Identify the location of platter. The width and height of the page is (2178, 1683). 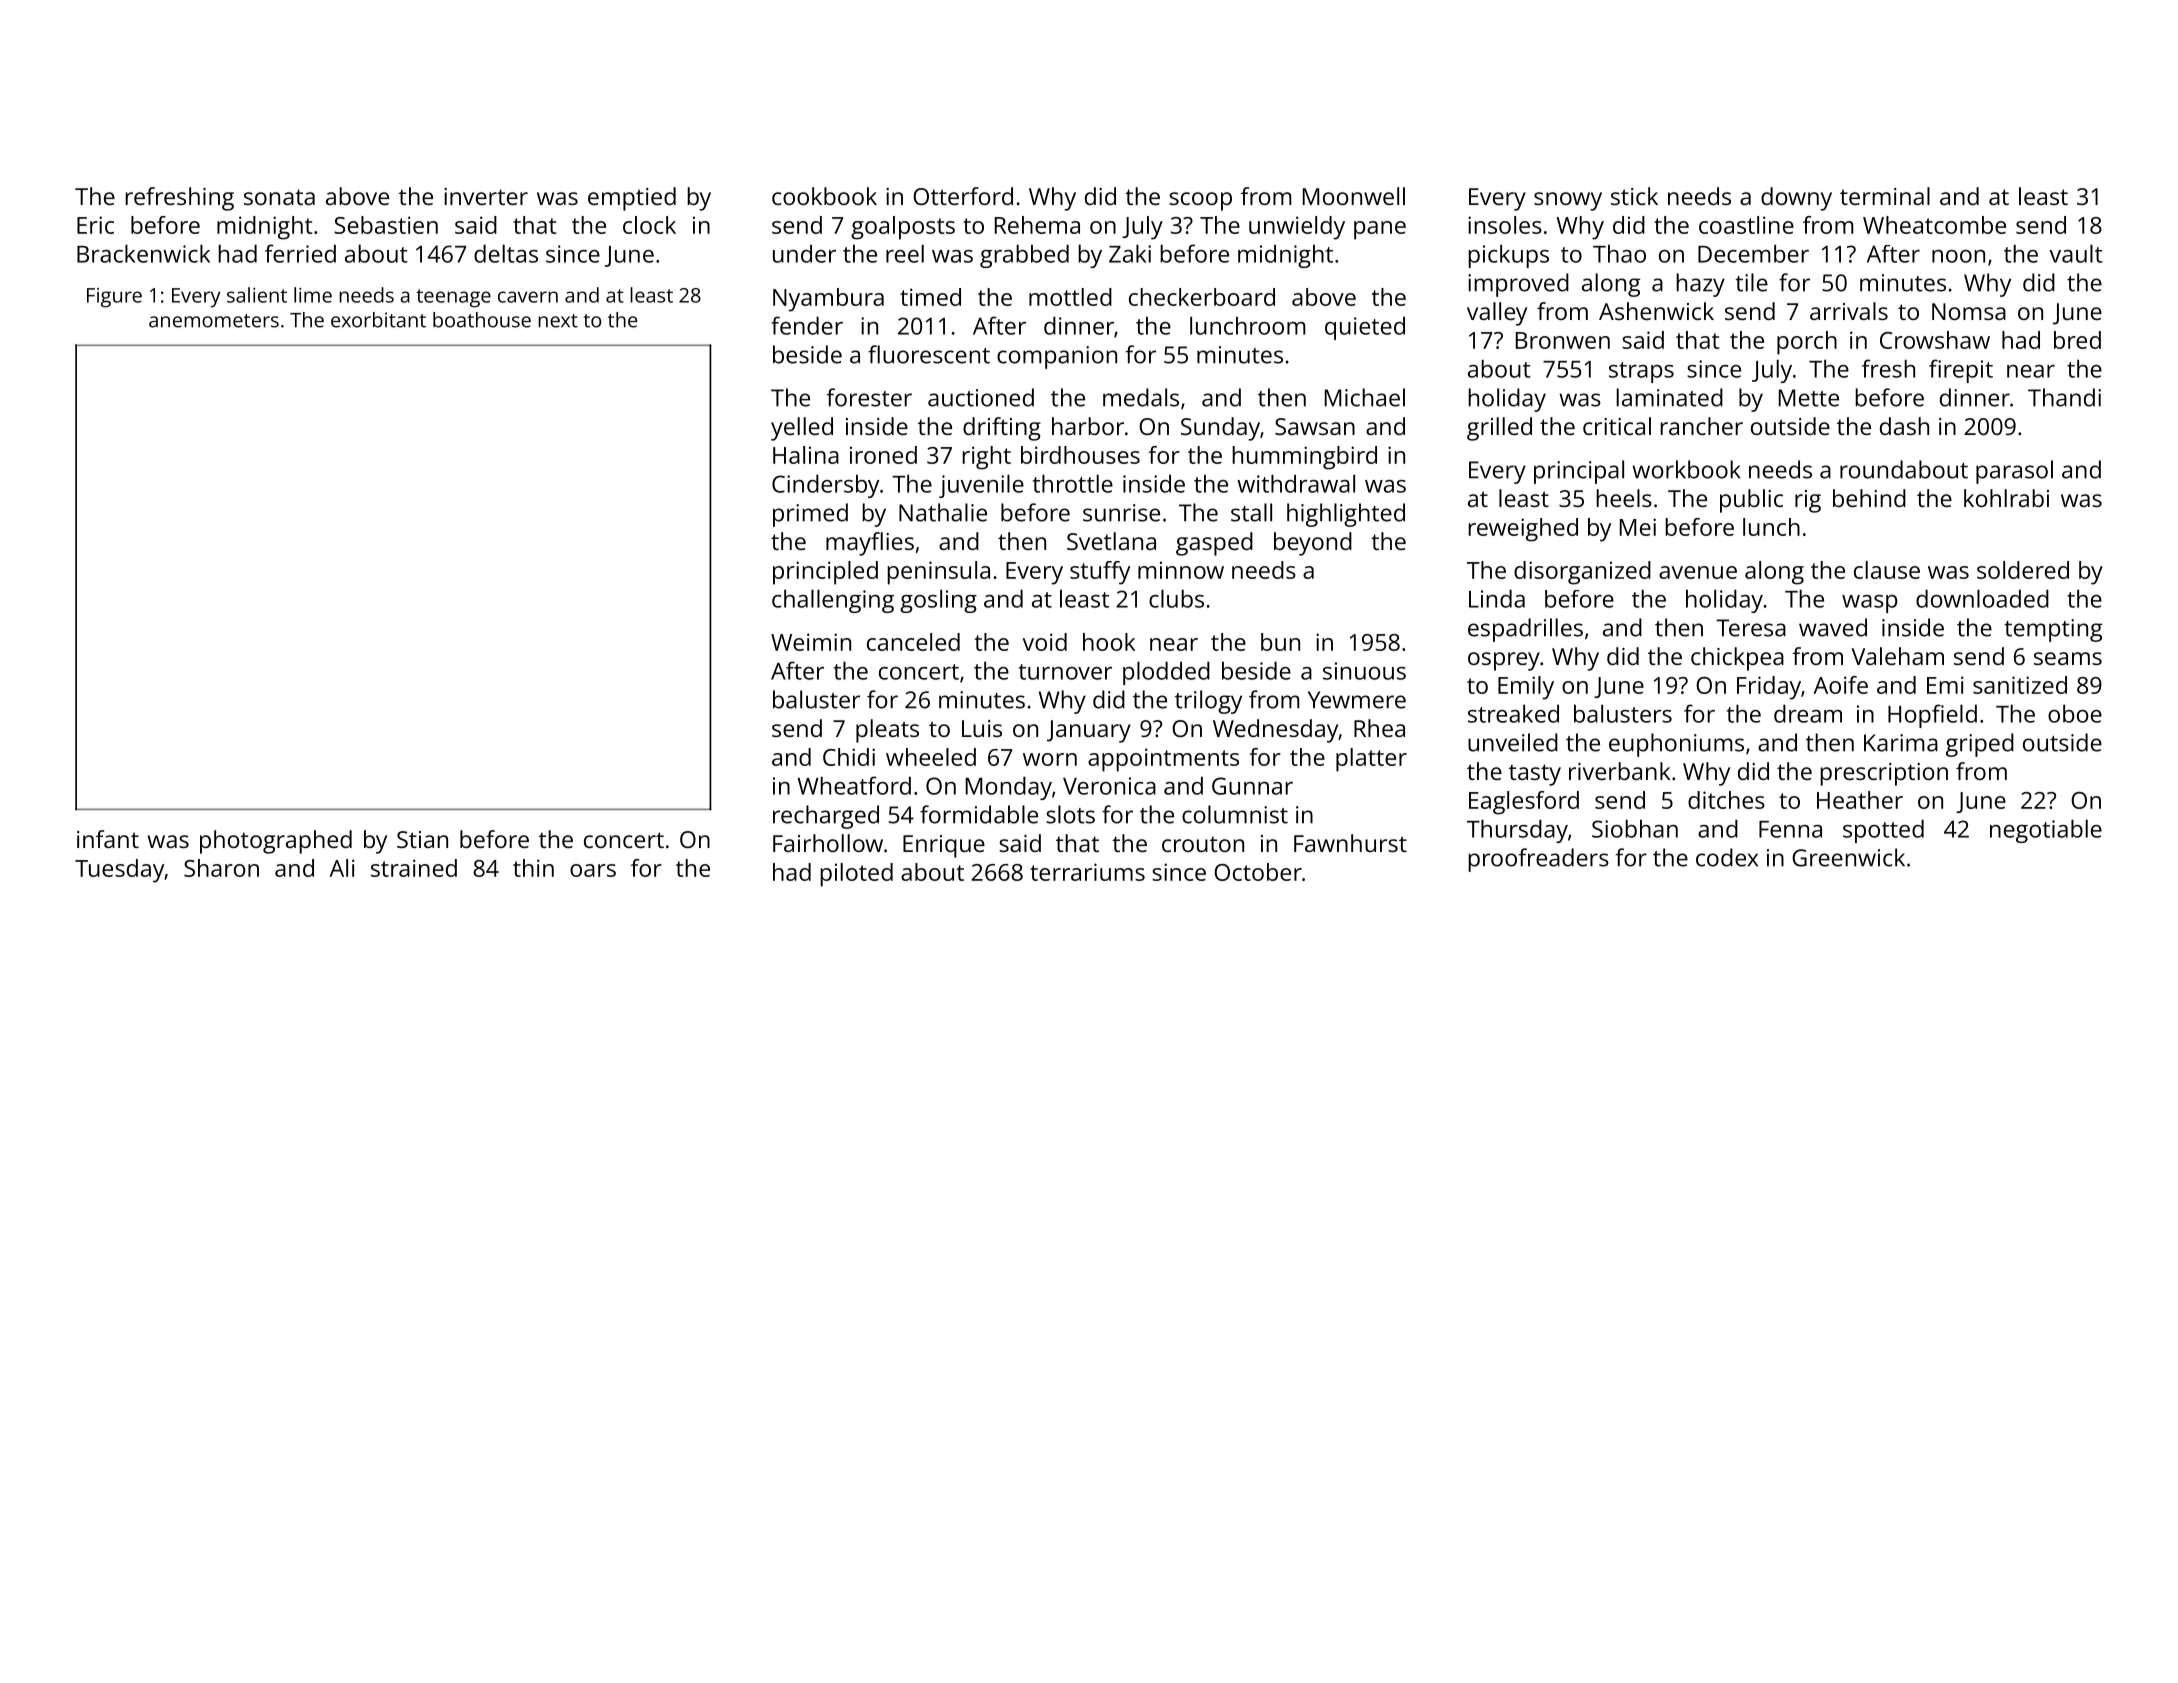
(1371, 760).
